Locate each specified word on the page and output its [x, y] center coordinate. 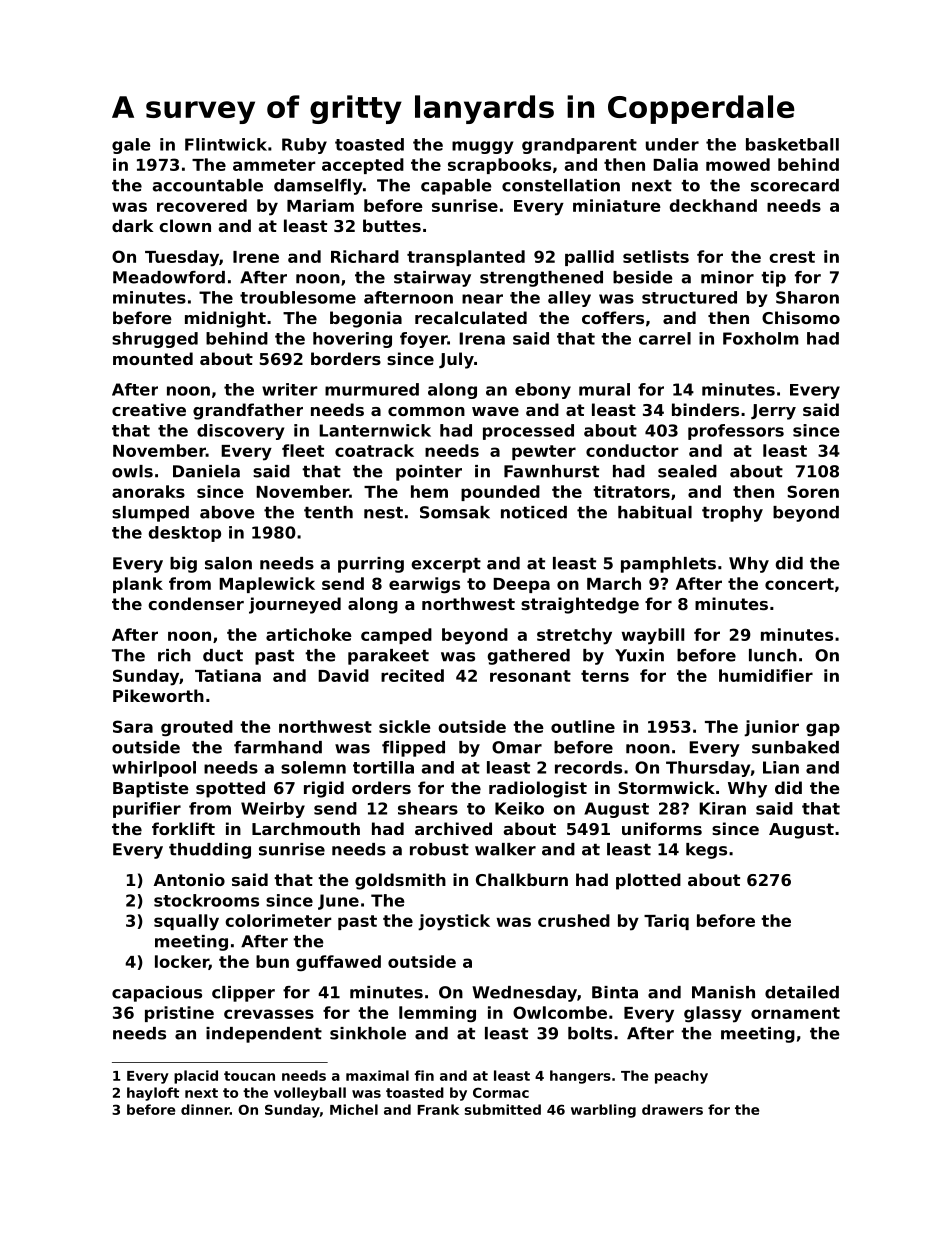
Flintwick [226, 144]
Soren [813, 491]
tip [773, 279]
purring [371, 565]
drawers [672, 1109]
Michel [354, 1109]
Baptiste [151, 789]
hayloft [153, 1094]
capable [456, 187]
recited [412, 675]
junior [771, 728]
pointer [429, 473]
